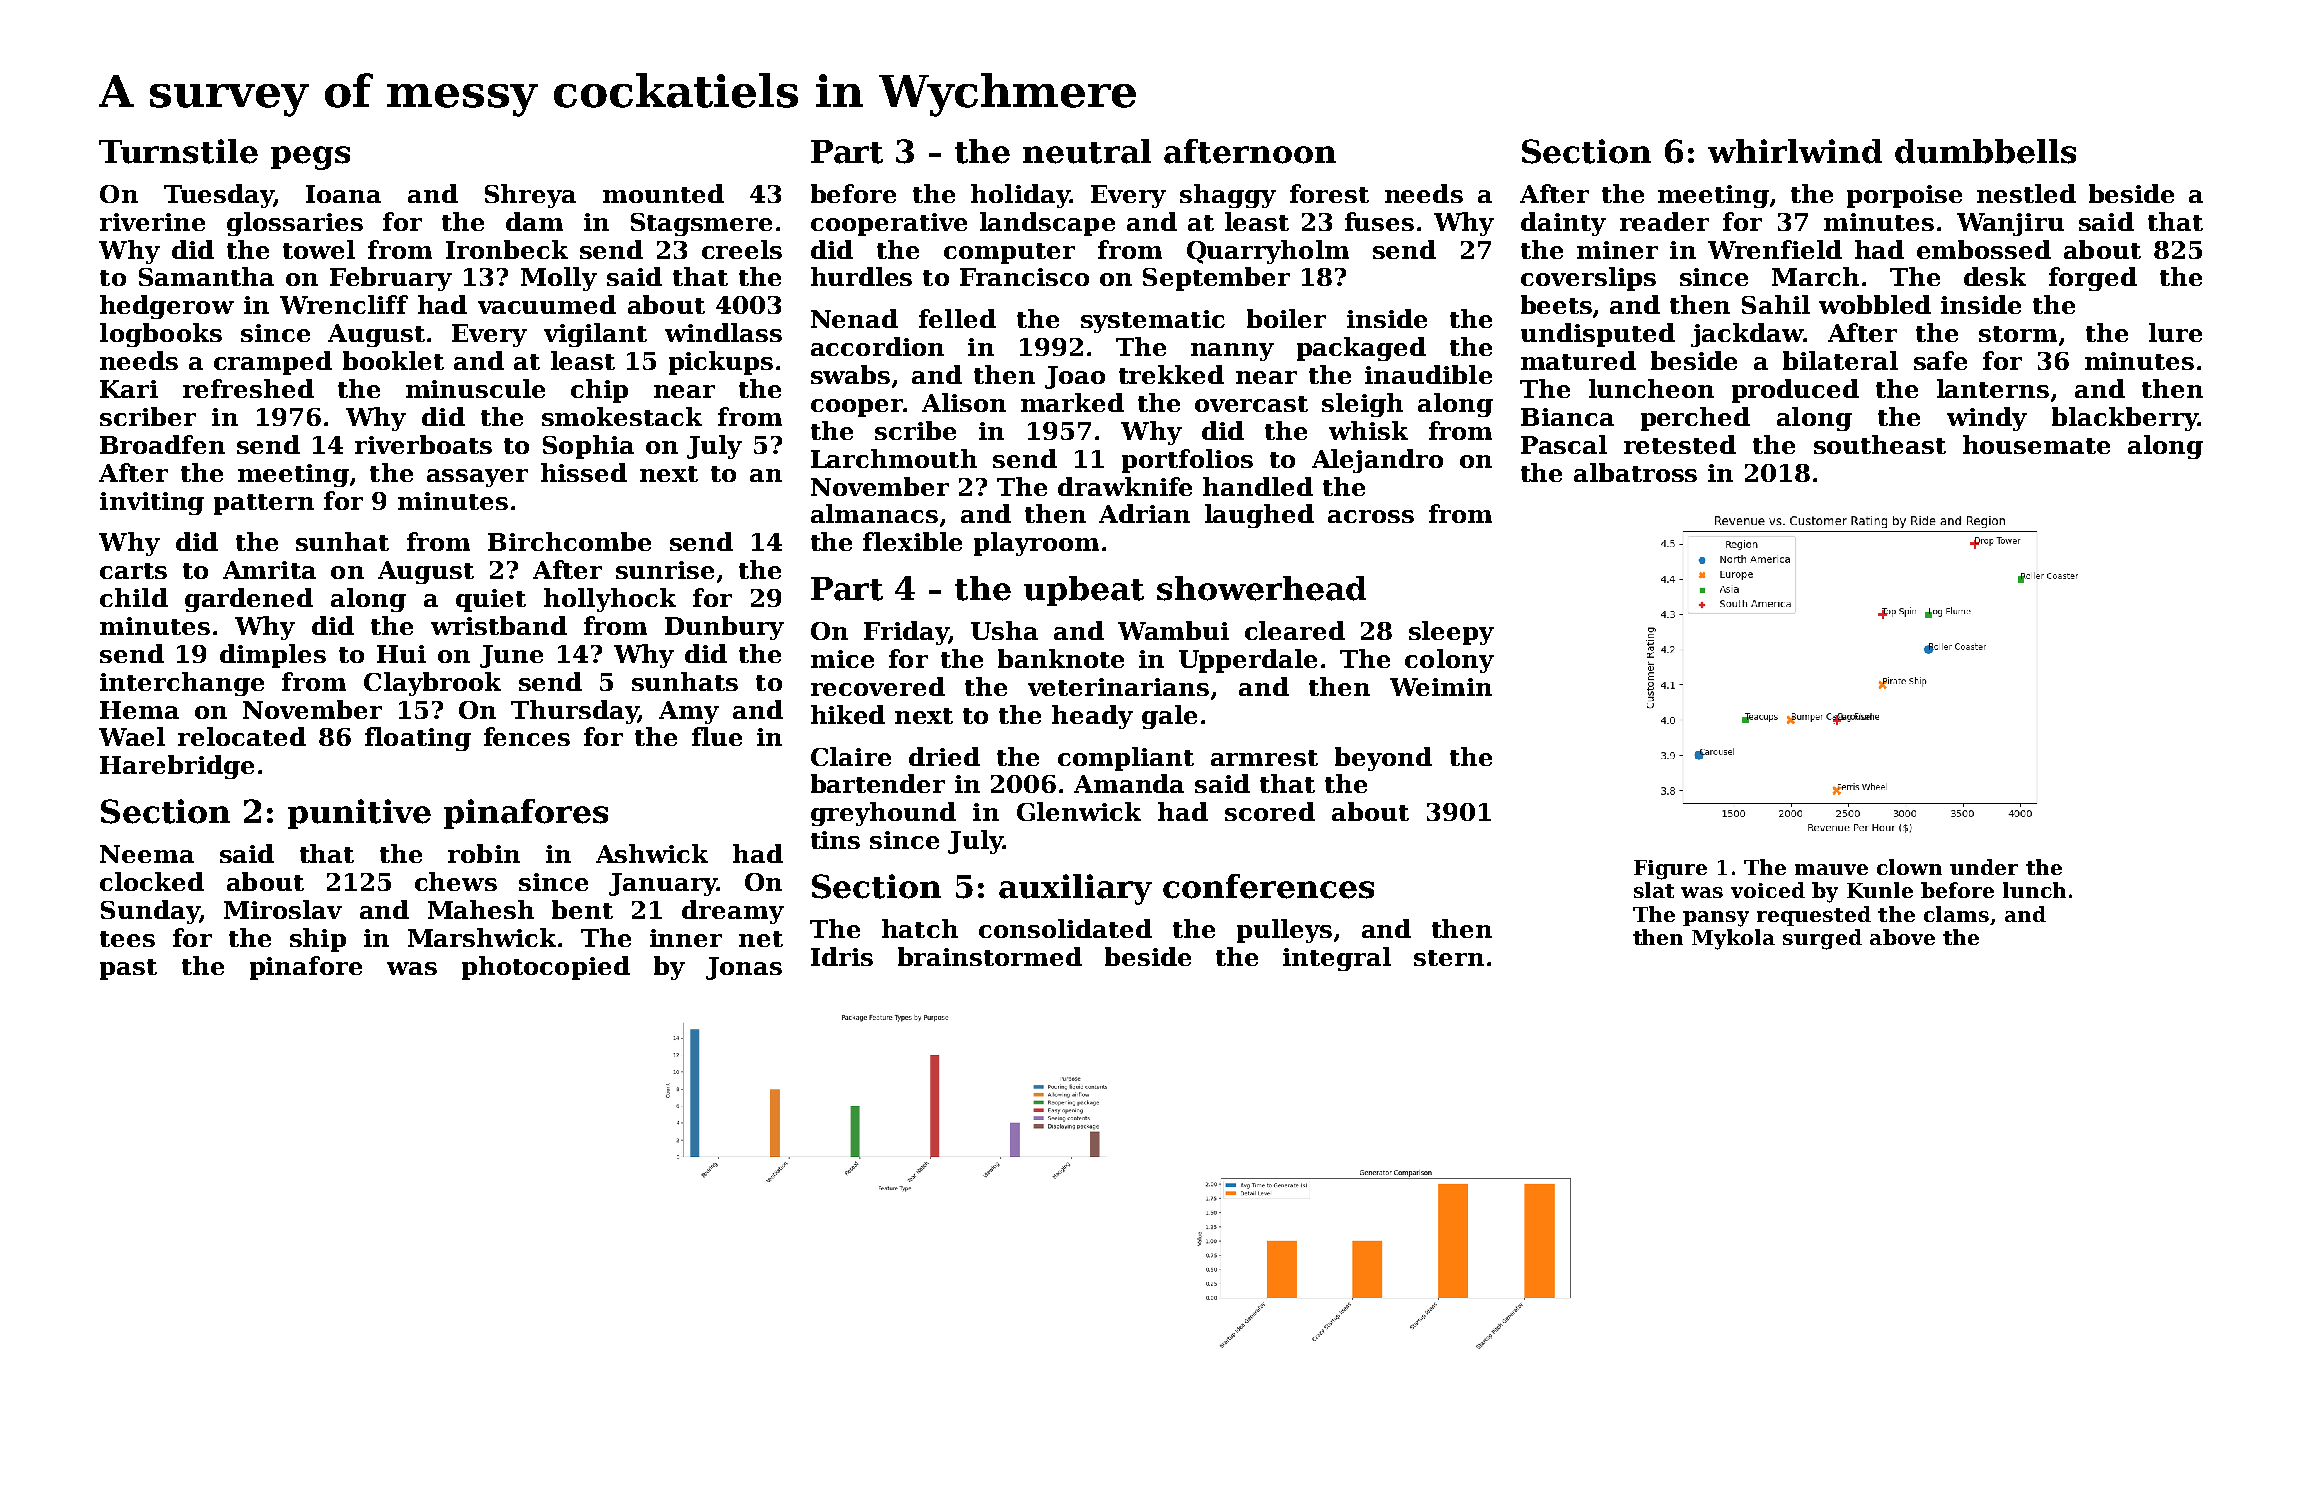 The width and height of the screenshot is (2303, 1490). What do you see at coordinates (878, 783) in the screenshot?
I see `bartender` at bounding box center [878, 783].
